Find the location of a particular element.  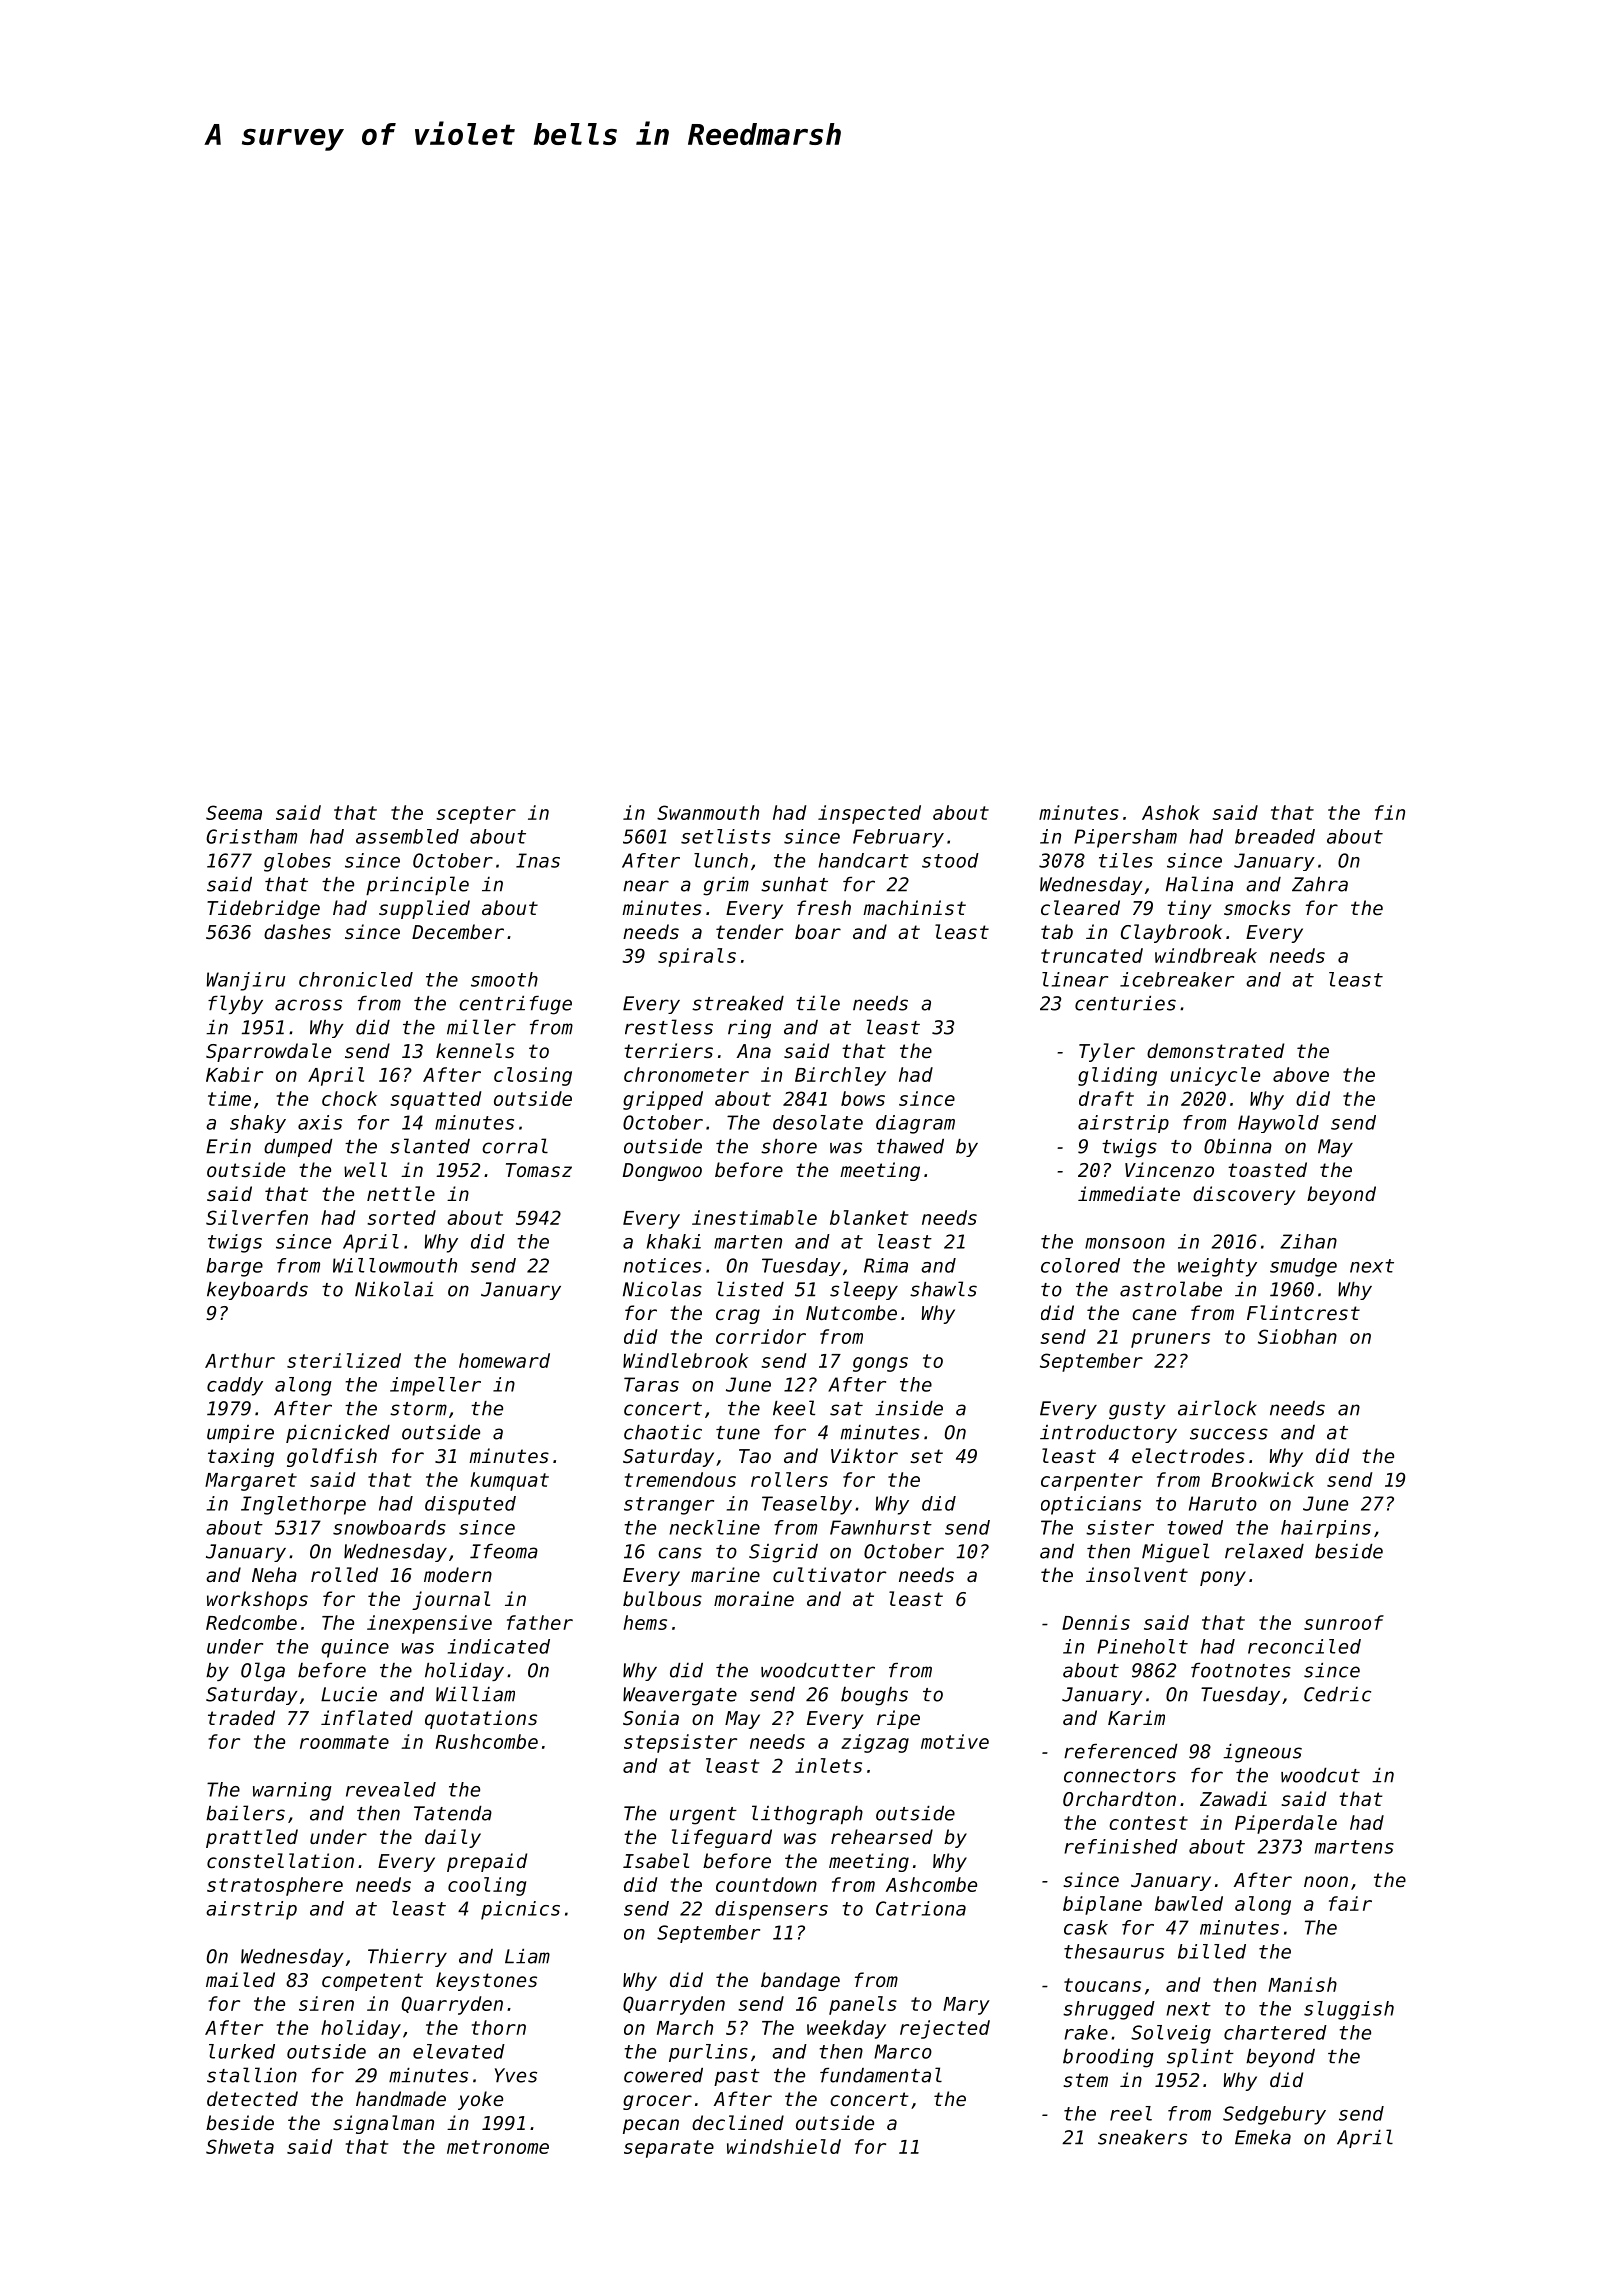

grim is located at coordinates (726, 886).
